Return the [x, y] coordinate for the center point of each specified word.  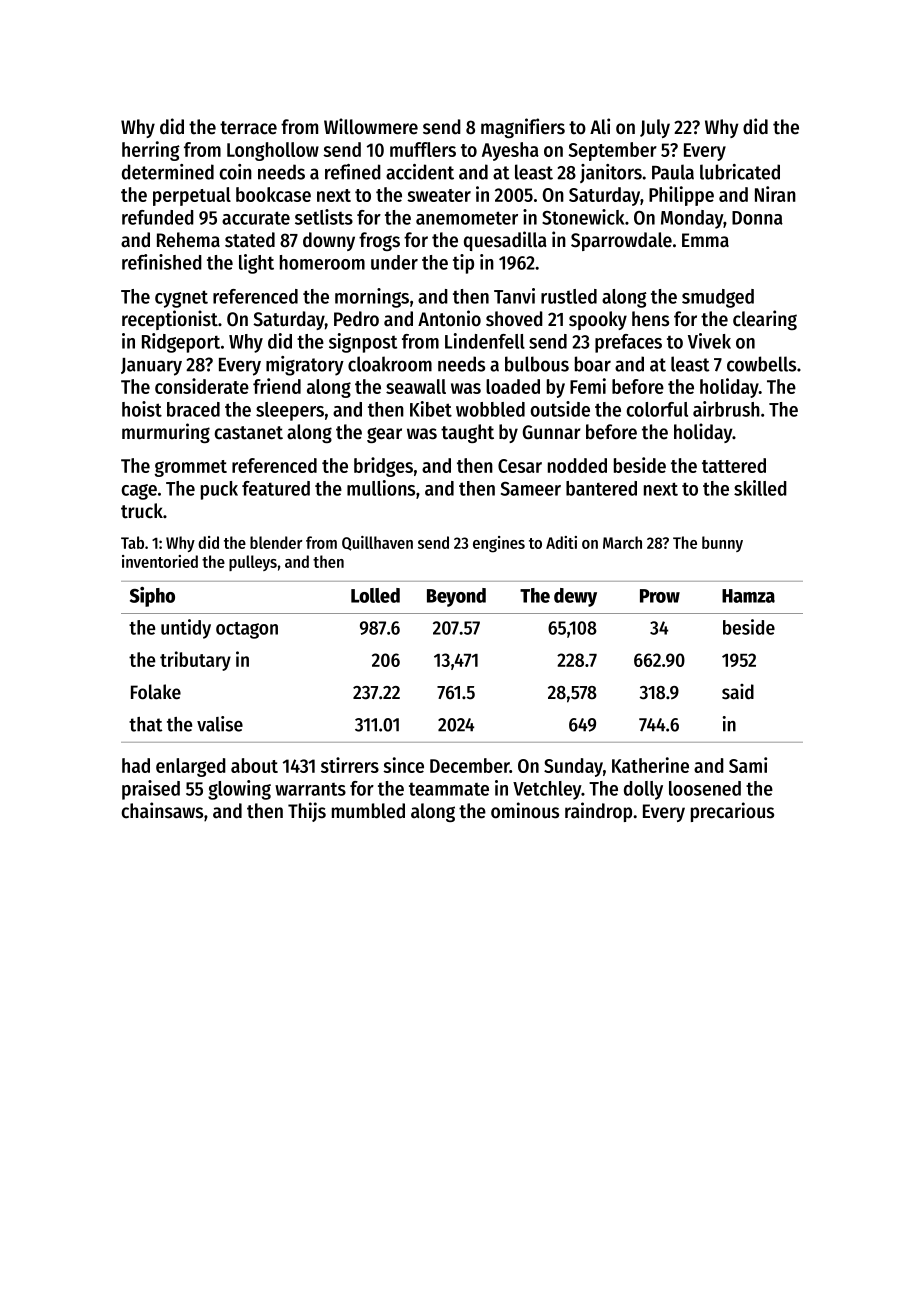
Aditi [561, 542]
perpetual [192, 196]
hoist [142, 409]
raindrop [598, 812]
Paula [673, 172]
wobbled [490, 409]
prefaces [628, 343]
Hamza [748, 596]
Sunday [573, 767]
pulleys [253, 563]
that [145, 724]
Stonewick [583, 217]
